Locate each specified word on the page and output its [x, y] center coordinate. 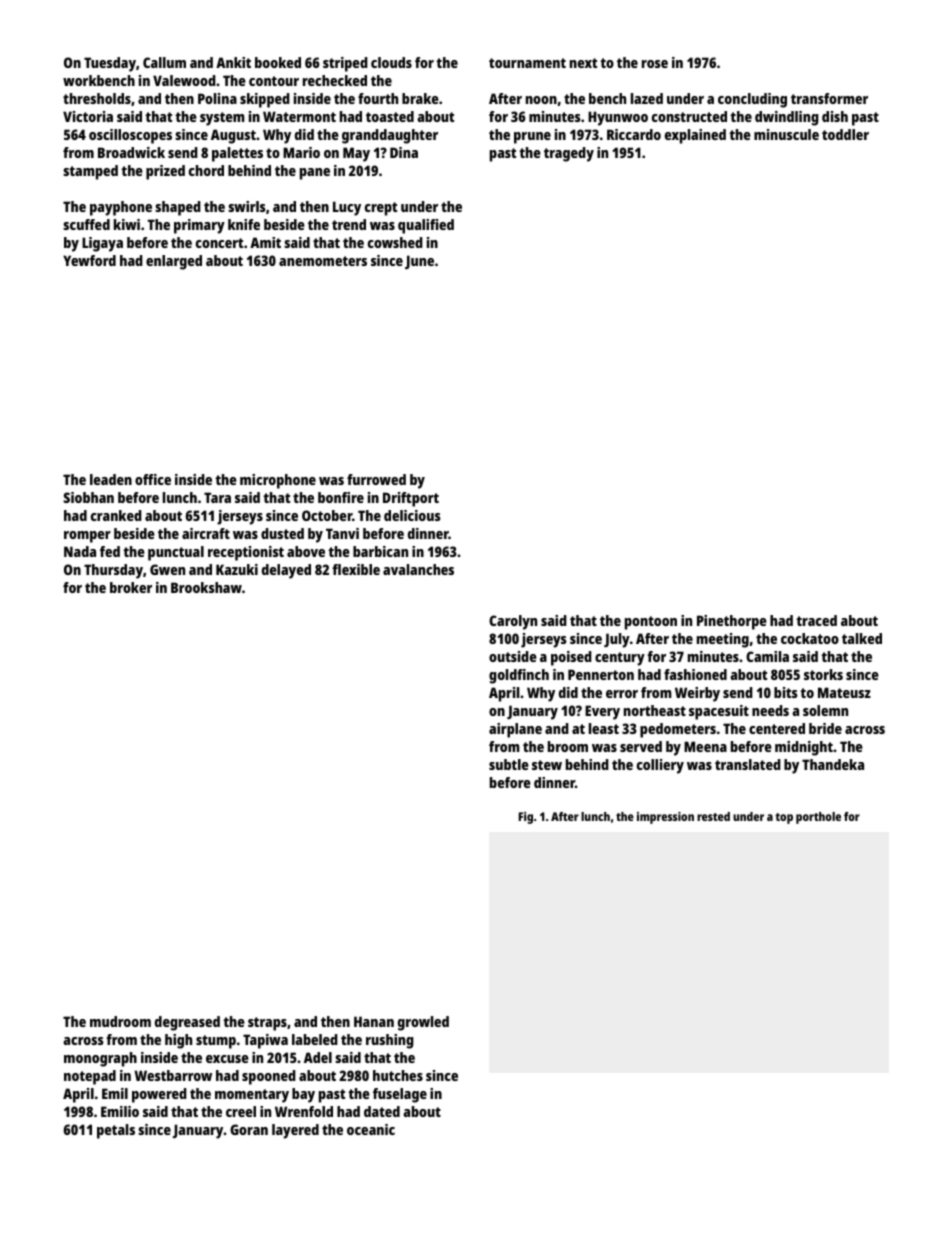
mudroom [120, 1021]
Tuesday [110, 64]
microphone [278, 481]
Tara [217, 497]
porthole [818, 818]
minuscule [786, 134]
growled [423, 1023]
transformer [829, 98]
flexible [356, 569]
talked [862, 638]
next [583, 63]
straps [267, 1024]
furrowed [376, 479]
